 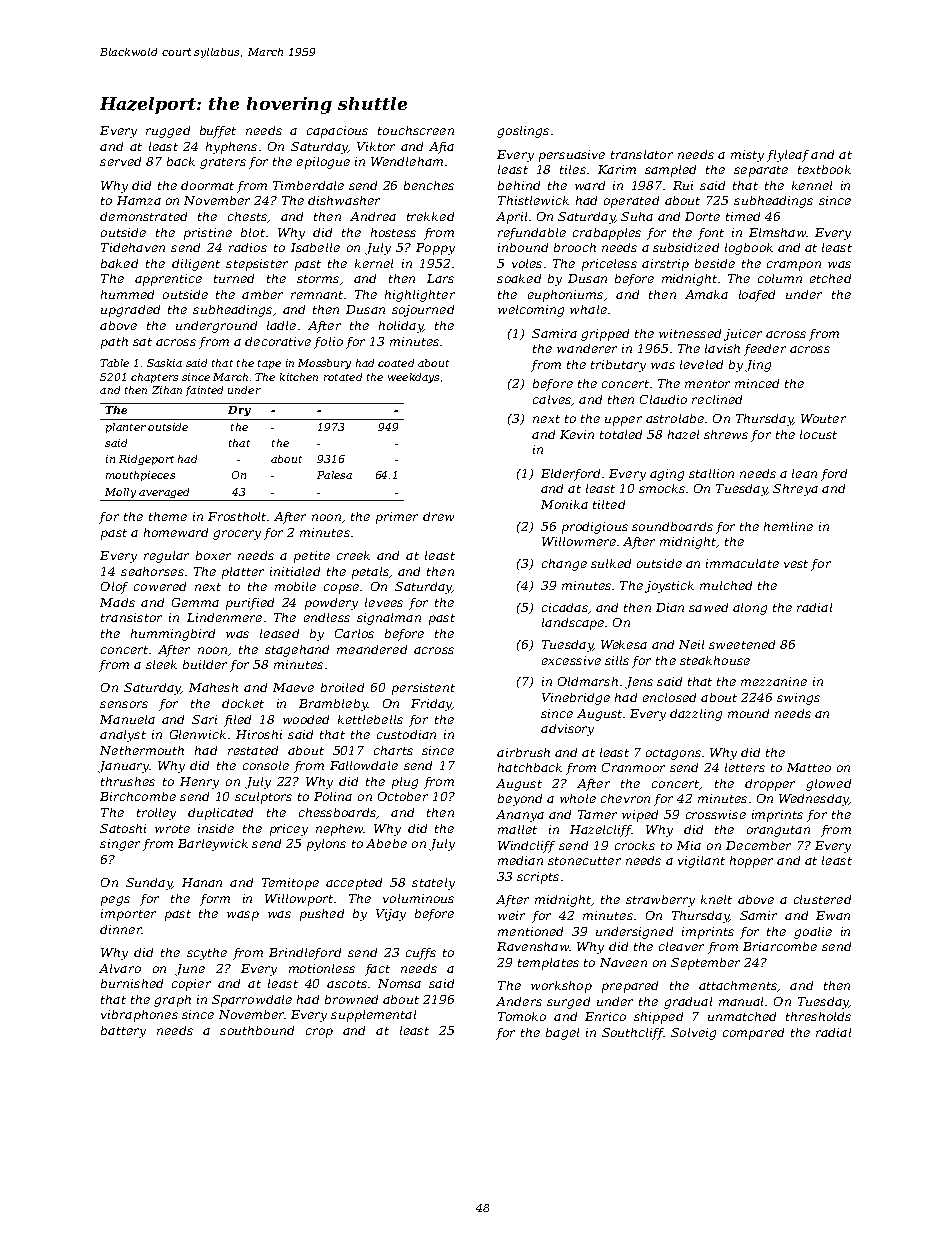 What do you see at coordinates (384, 602) in the page?
I see `levees` at bounding box center [384, 602].
